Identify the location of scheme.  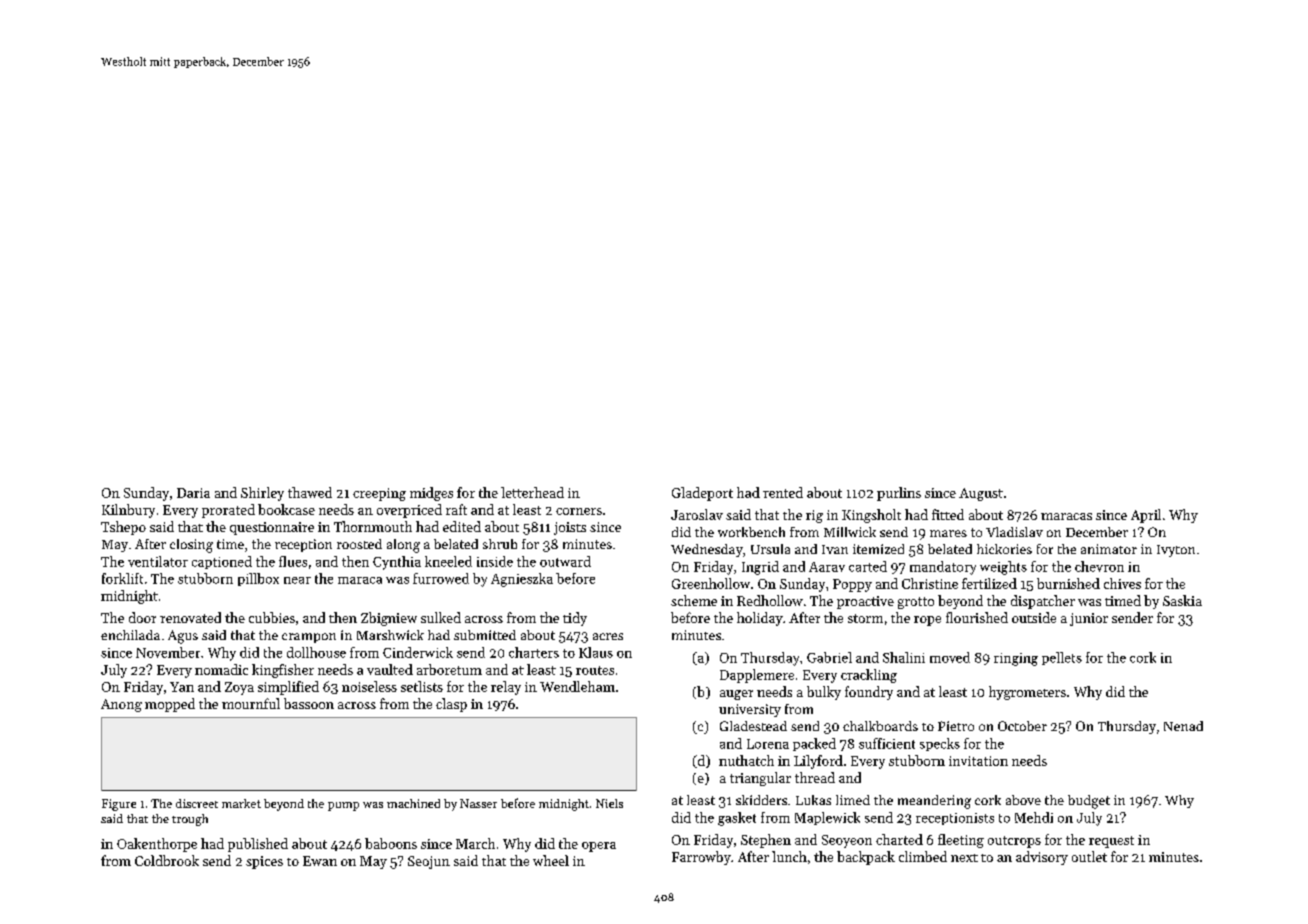
(694, 600).
